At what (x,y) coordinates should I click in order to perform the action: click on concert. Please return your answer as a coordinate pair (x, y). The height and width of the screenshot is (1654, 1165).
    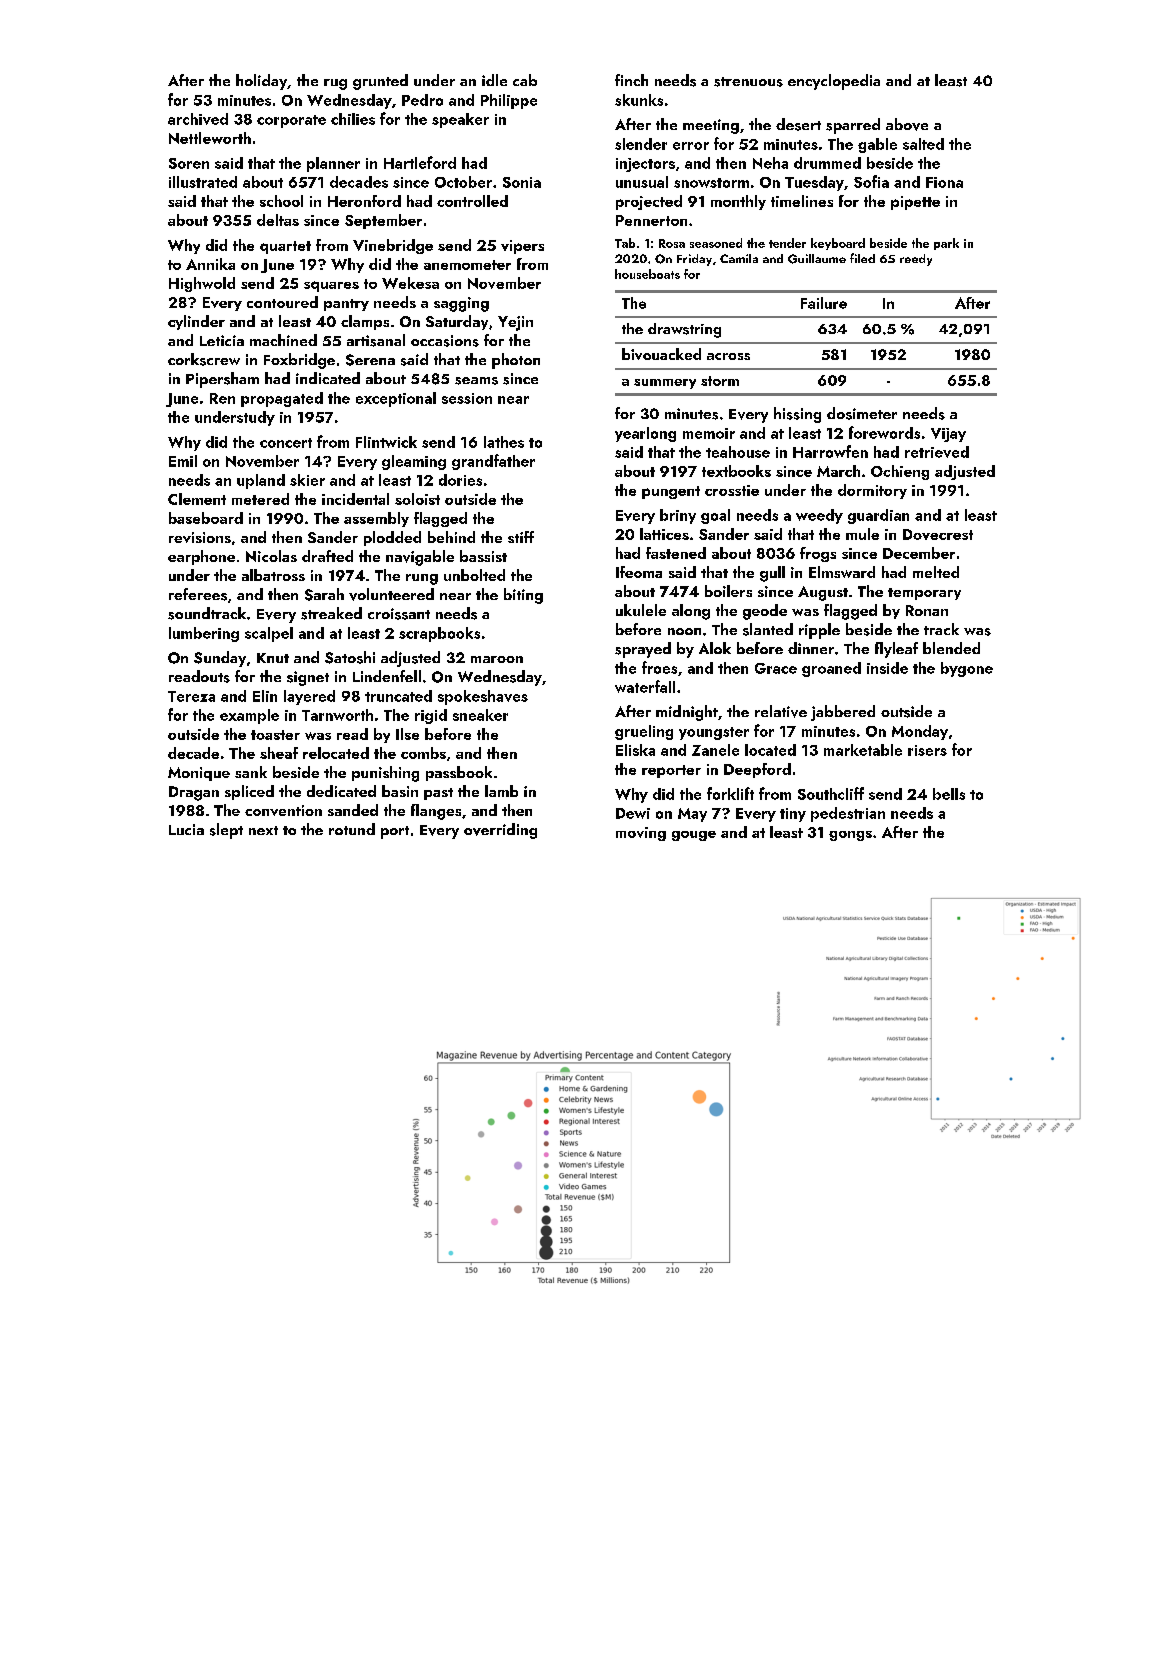
    Looking at the image, I should click on (286, 443).
